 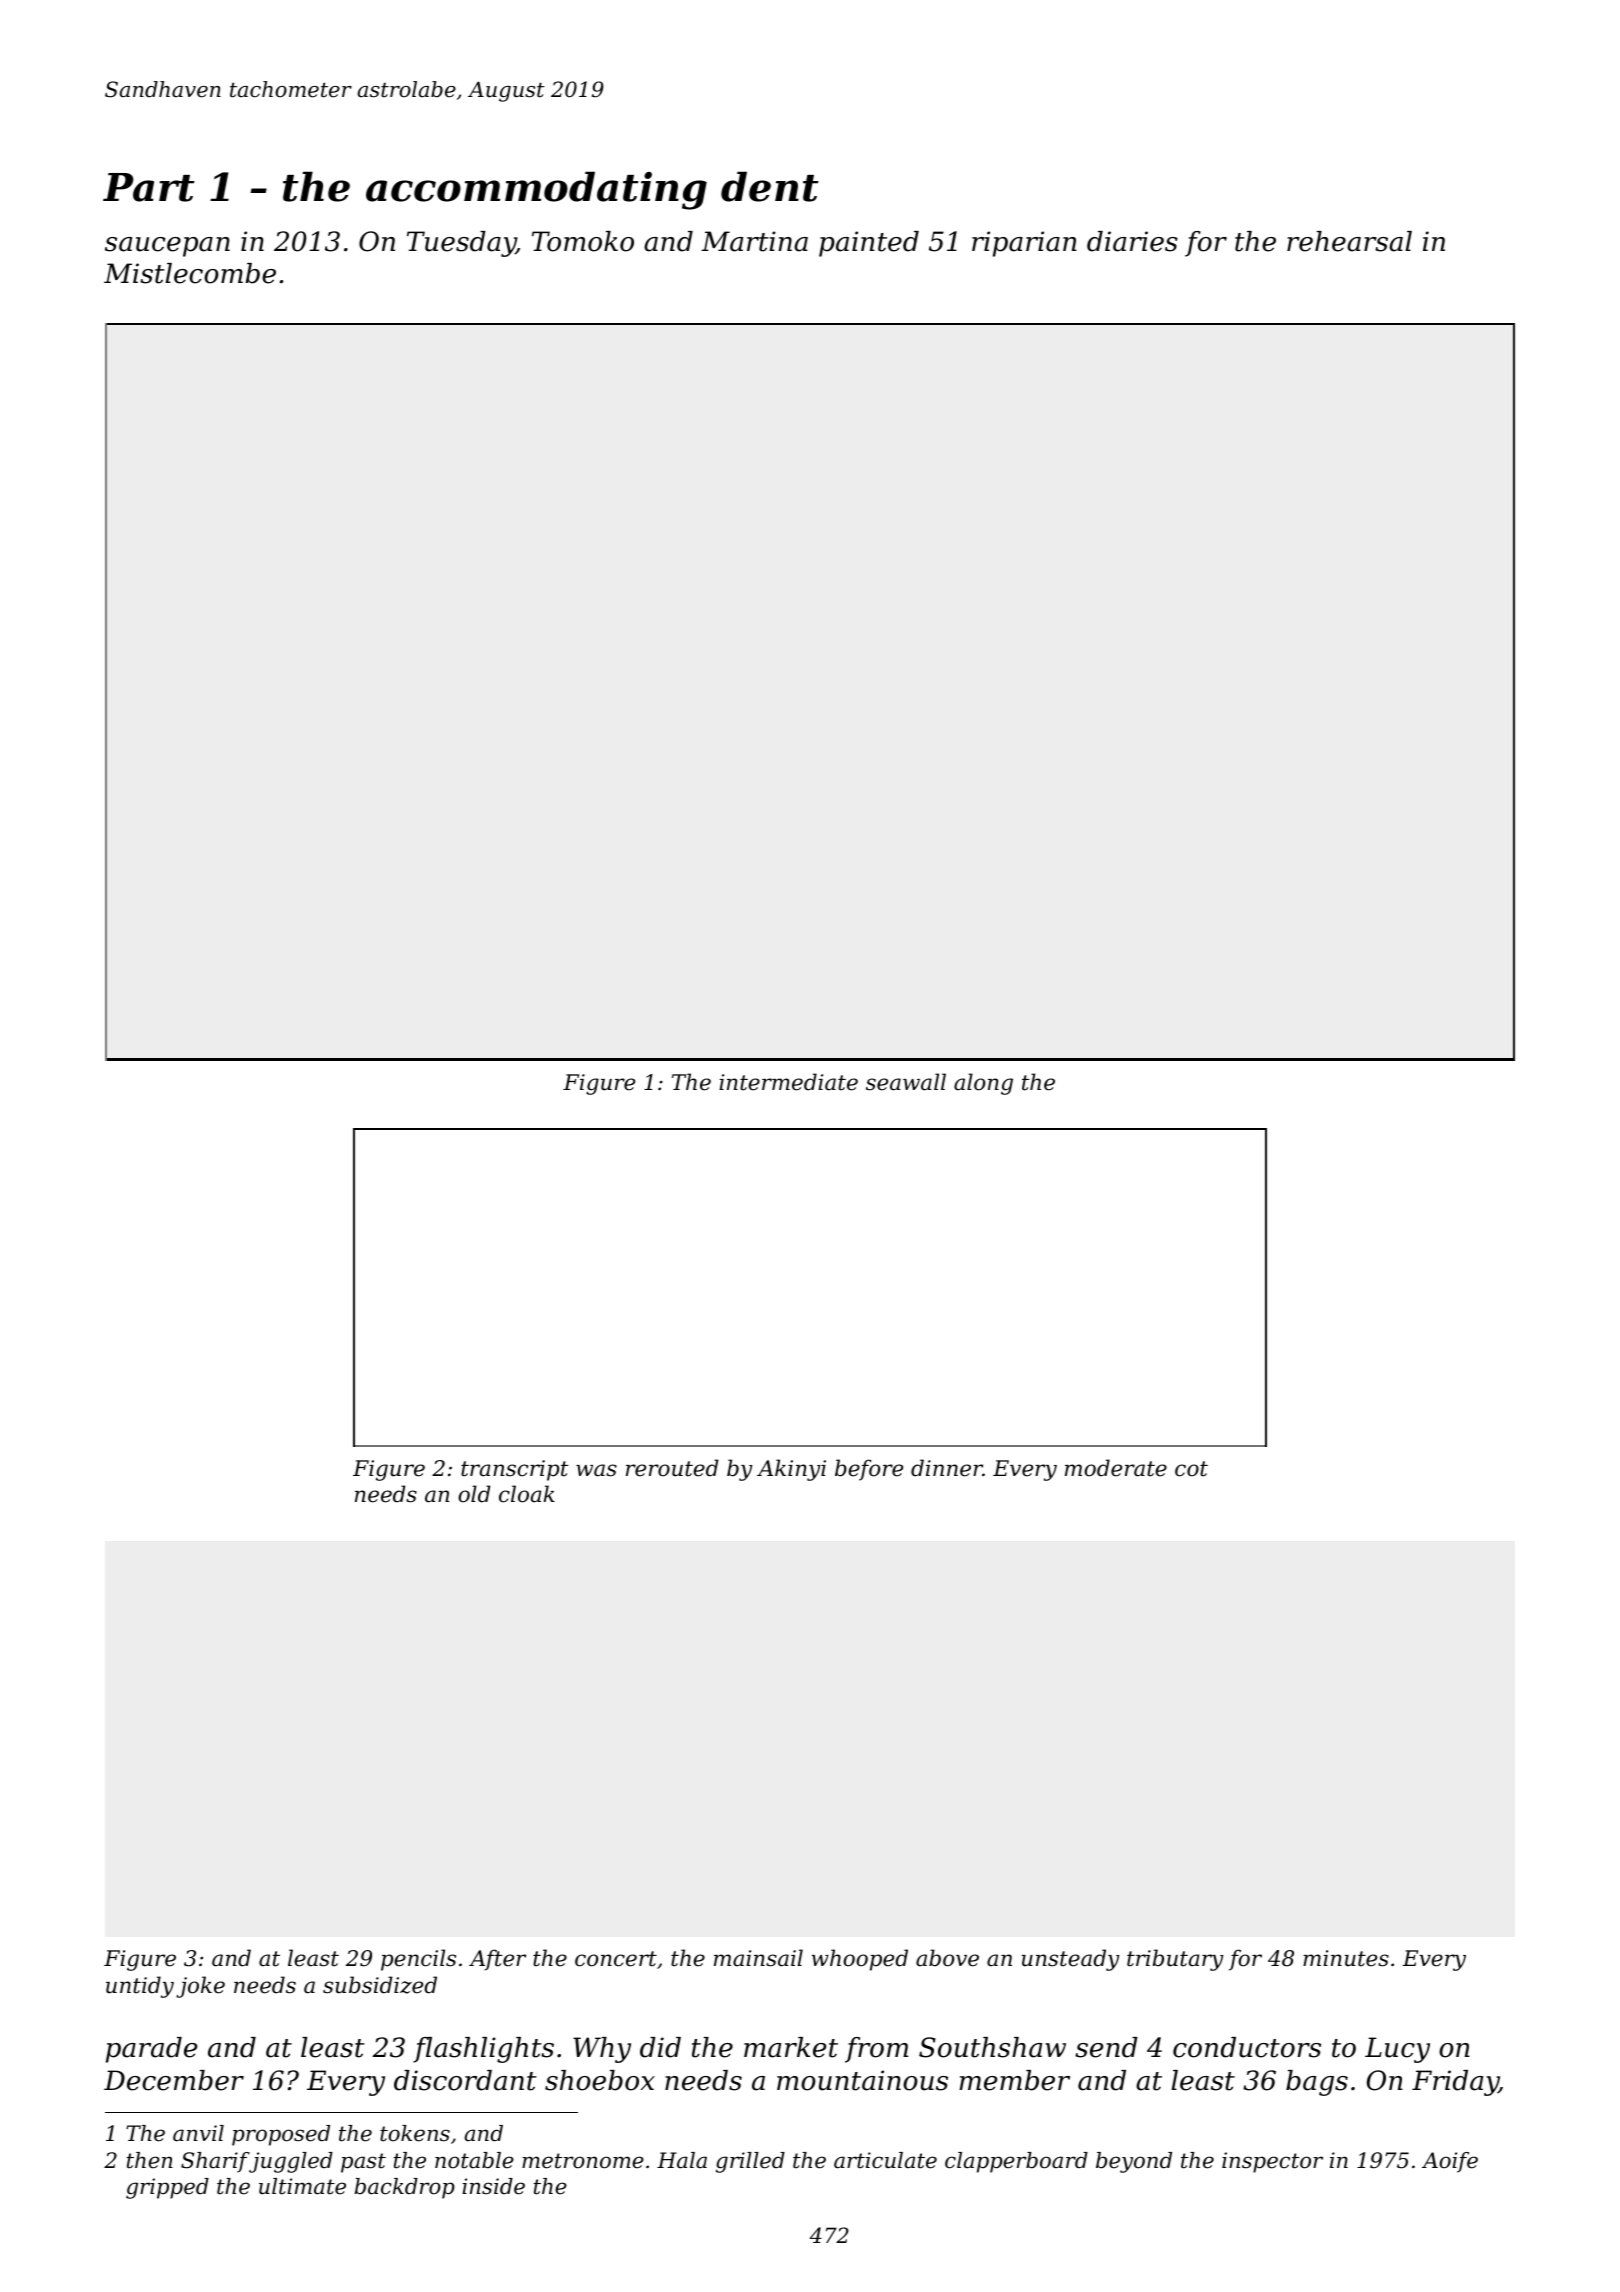 I want to click on Part, so click(x=149, y=187).
